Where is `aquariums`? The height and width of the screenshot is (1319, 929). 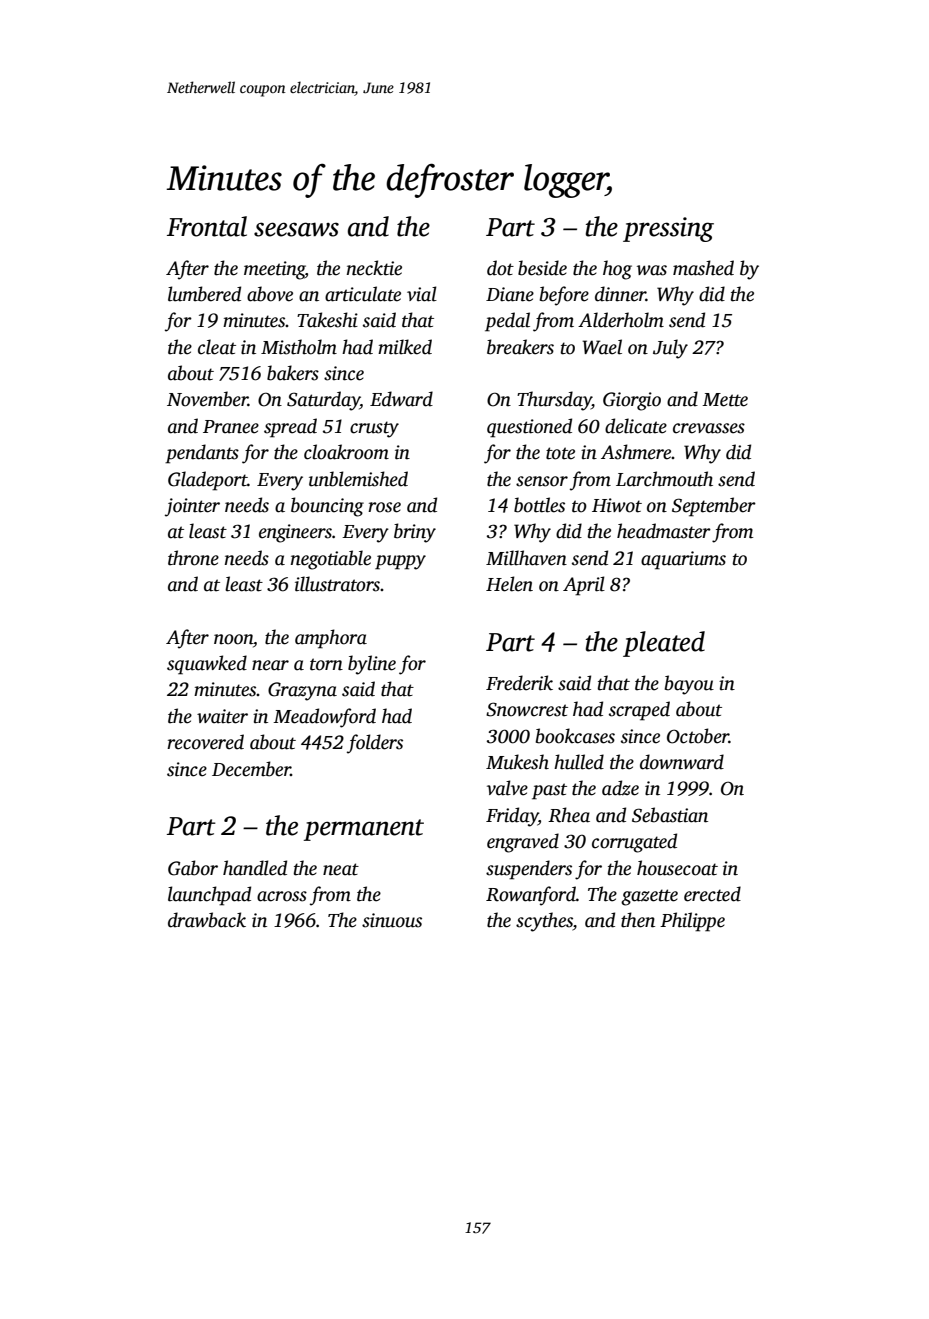
aquariums is located at coordinates (683, 560).
